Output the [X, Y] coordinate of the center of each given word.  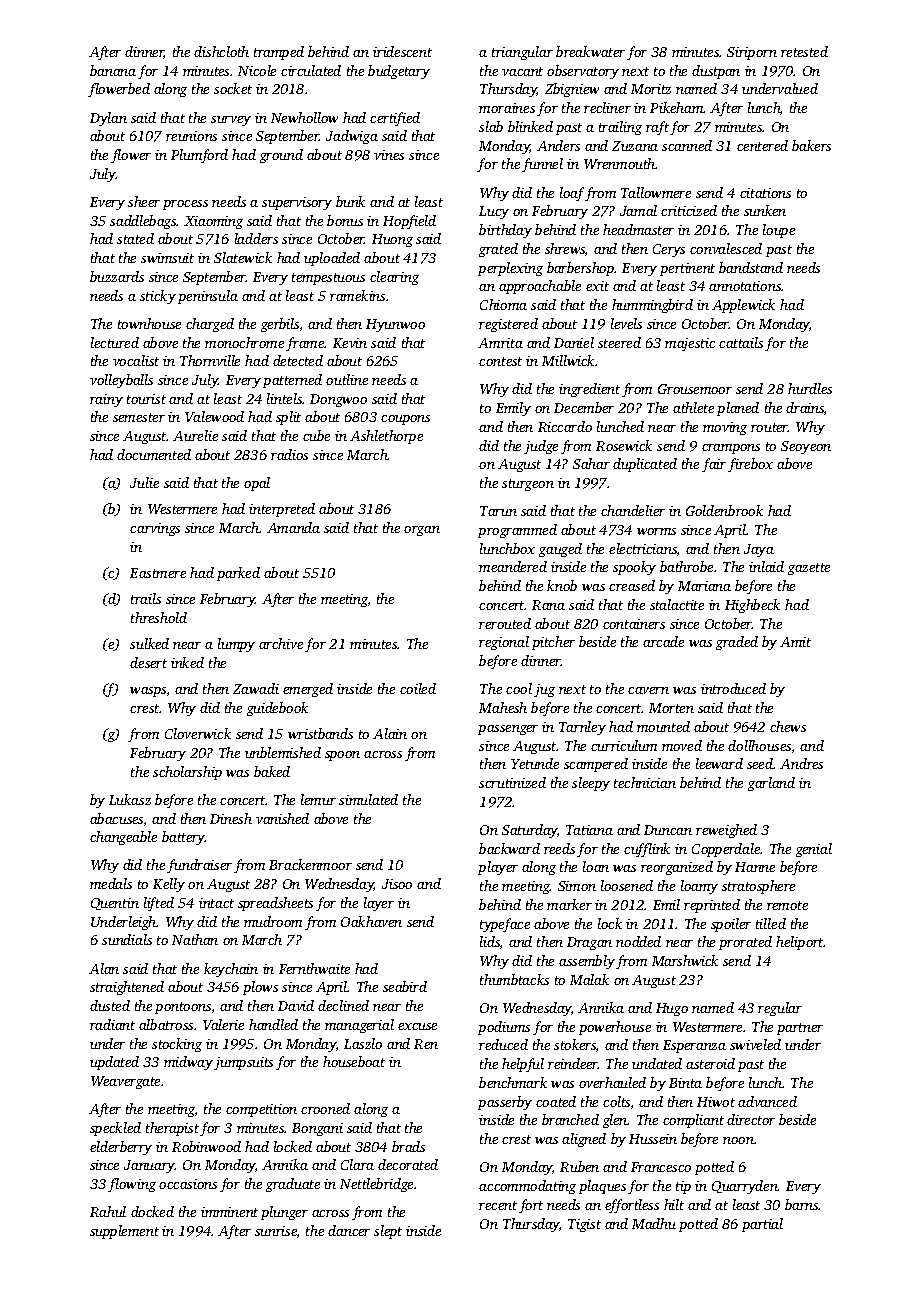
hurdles [810, 388]
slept [388, 1232]
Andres [801, 763]
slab [491, 126]
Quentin [115, 904]
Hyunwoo [395, 325]
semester [139, 417]
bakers [811, 145]
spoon [342, 756]
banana [113, 70]
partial [762, 1225]
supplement [124, 1232]
